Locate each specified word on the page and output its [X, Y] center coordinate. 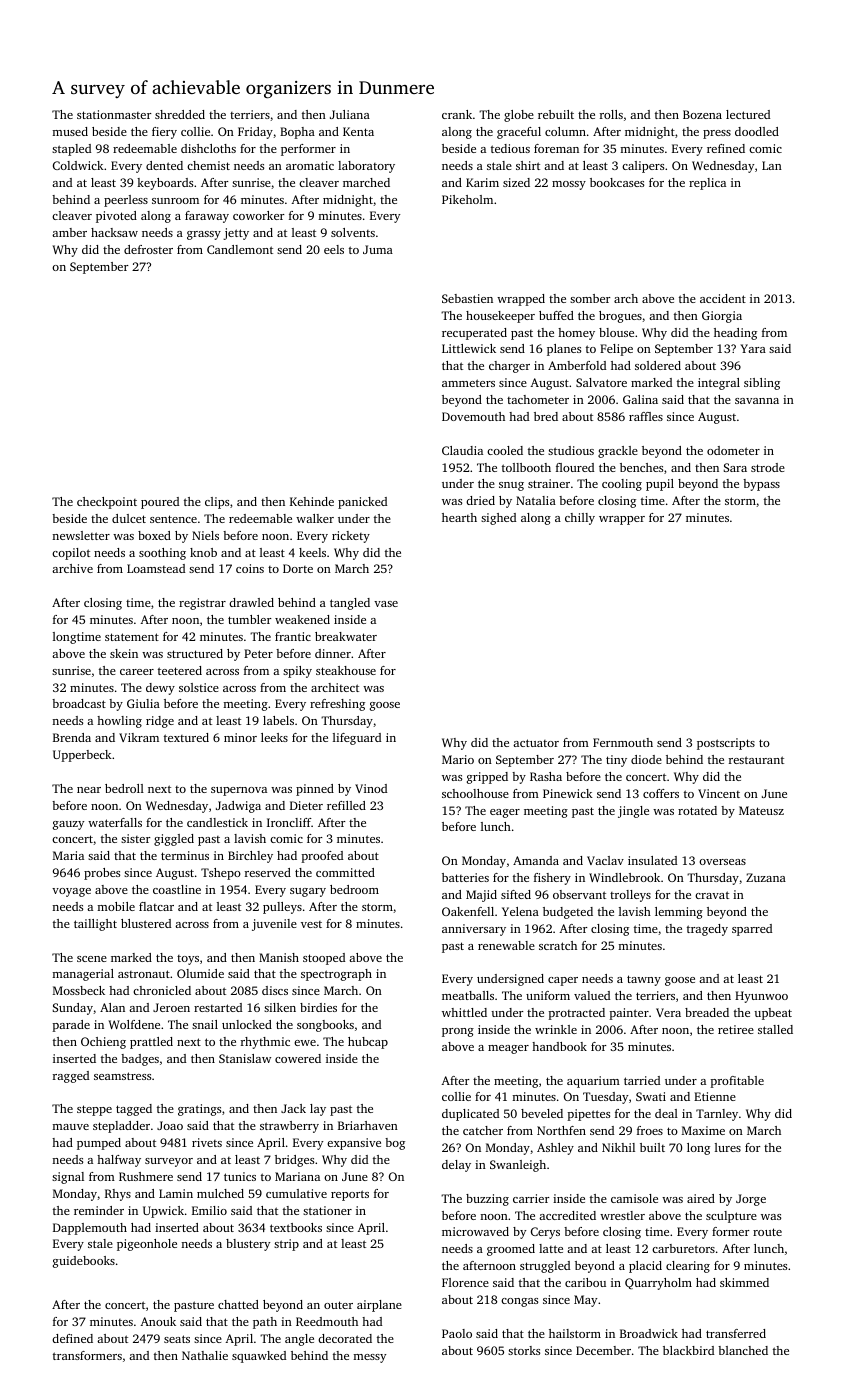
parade [71, 1026]
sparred [752, 930]
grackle [618, 452]
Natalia [536, 500]
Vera [668, 1012]
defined [72, 1338]
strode [768, 467]
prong [458, 1032]
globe [519, 116]
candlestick [217, 822]
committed [345, 872]
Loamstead [156, 568]
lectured [748, 114]
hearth [459, 517]
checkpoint [107, 503]
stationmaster [114, 114]
